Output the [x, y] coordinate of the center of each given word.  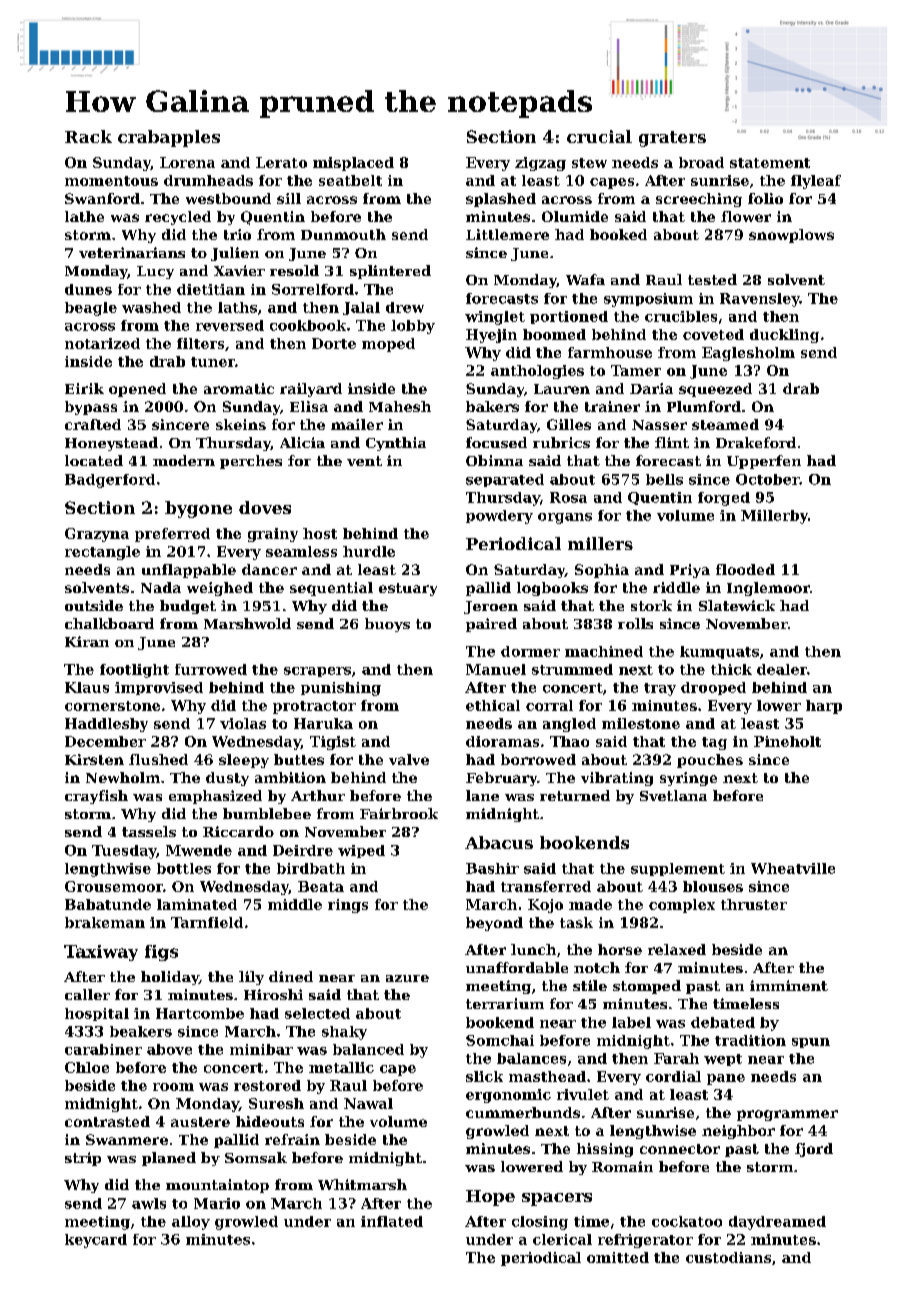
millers [600, 543]
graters [672, 139]
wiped [361, 851]
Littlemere [507, 234]
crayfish [96, 797]
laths [237, 307]
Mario [217, 1203]
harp [824, 707]
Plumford [704, 406]
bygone [198, 509]
